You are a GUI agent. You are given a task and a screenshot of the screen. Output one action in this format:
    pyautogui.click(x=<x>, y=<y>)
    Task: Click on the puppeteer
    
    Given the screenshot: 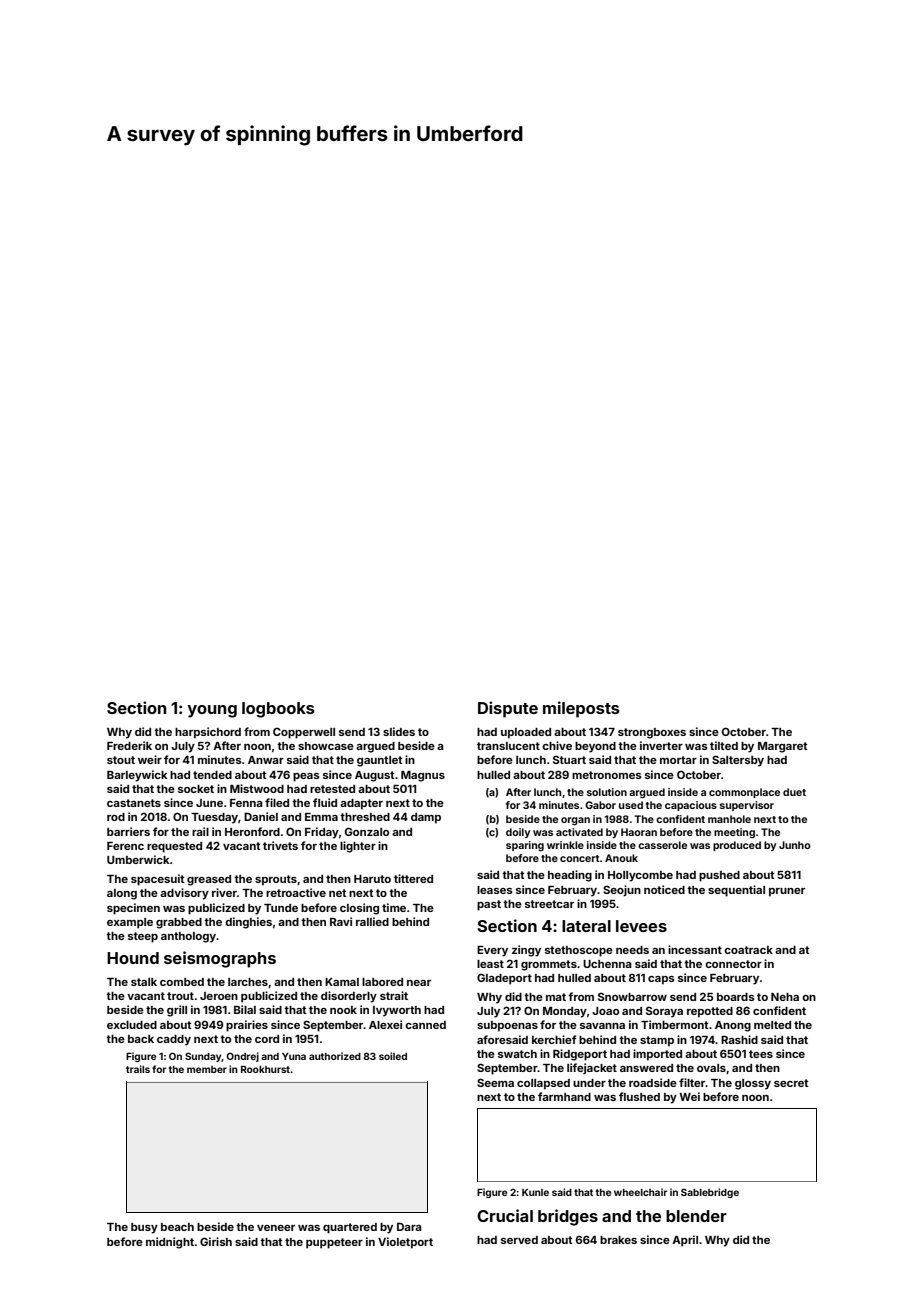 What is the action you would take?
    pyautogui.click(x=334, y=1243)
